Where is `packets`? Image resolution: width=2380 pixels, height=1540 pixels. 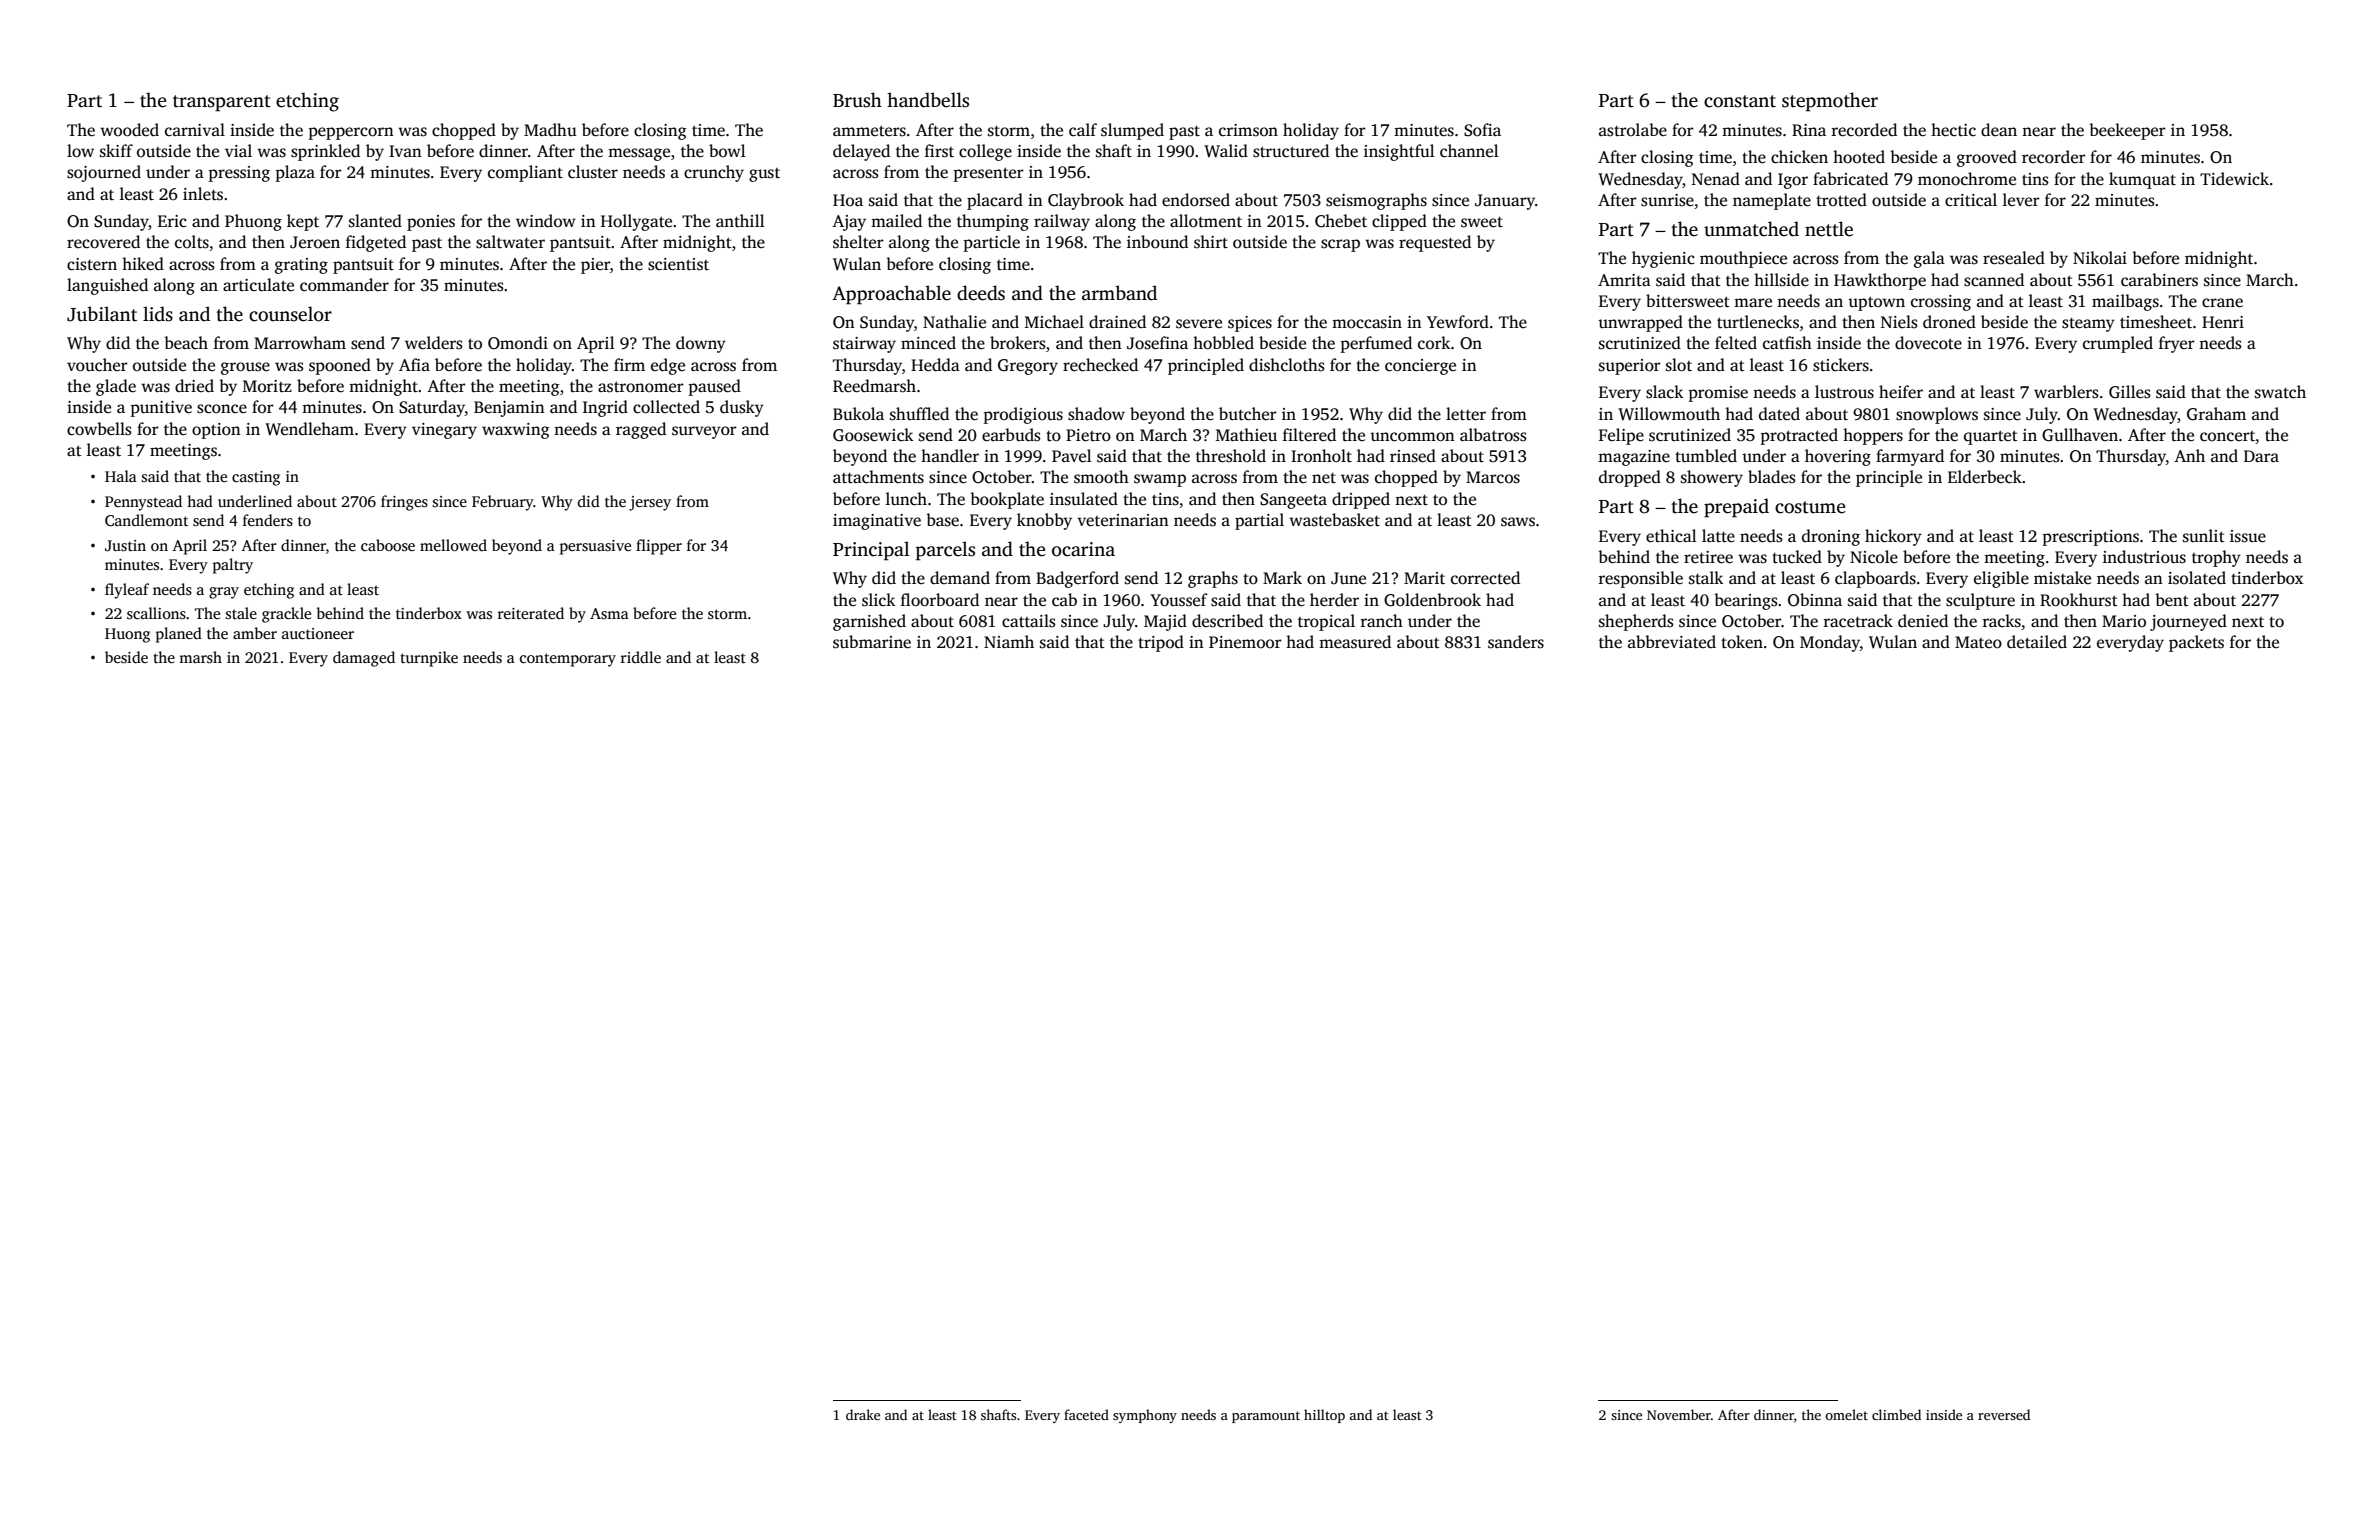 packets is located at coordinates (2196, 643).
